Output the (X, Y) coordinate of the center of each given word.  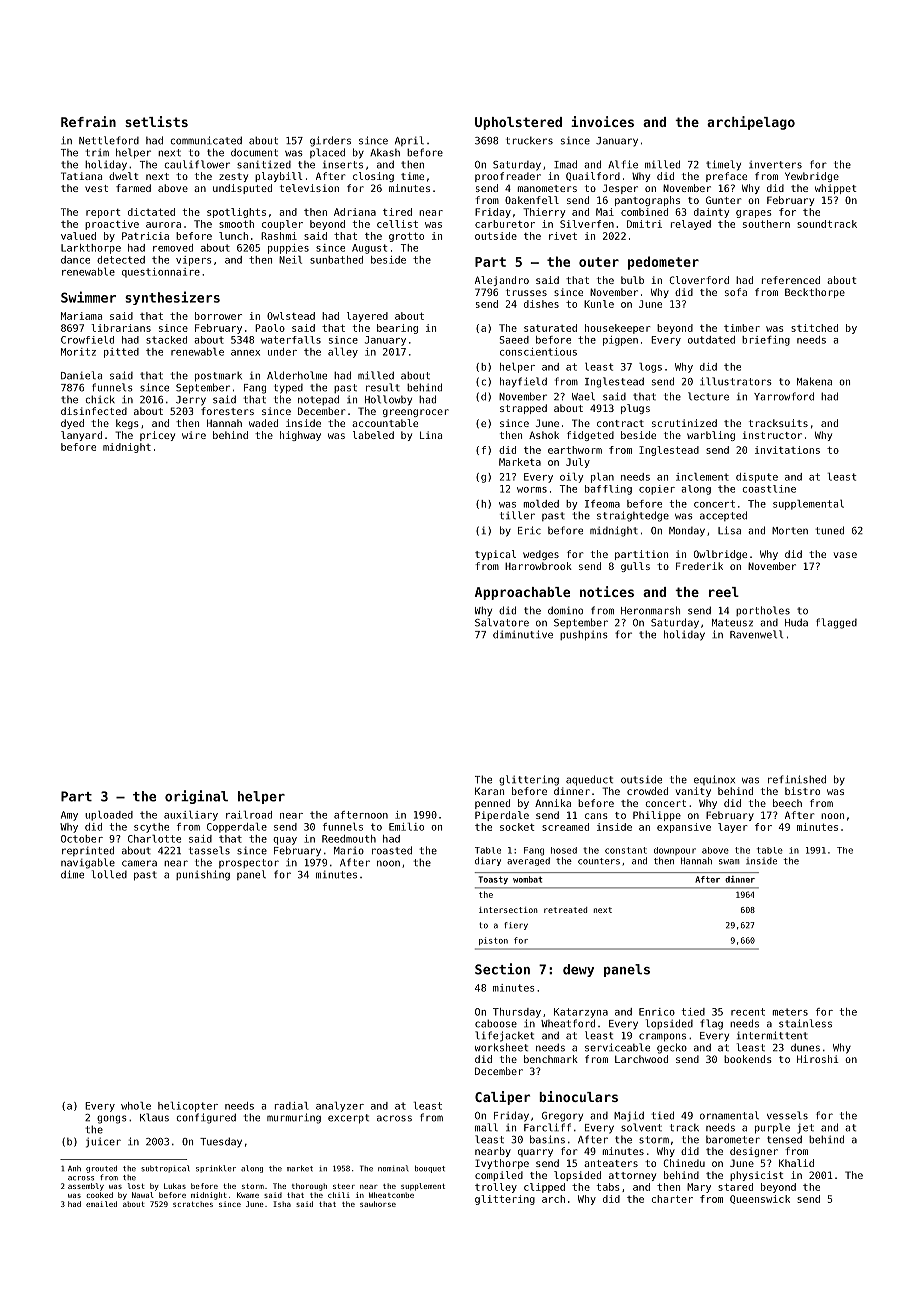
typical (495, 555)
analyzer (340, 1107)
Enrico (657, 1012)
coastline (769, 489)
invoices (602, 121)
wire (194, 435)
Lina (431, 435)
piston (493, 941)
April (409, 141)
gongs (112, 1119)
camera (139, 863)
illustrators (736, 381)
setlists (156, 121)
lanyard (81, 436)
